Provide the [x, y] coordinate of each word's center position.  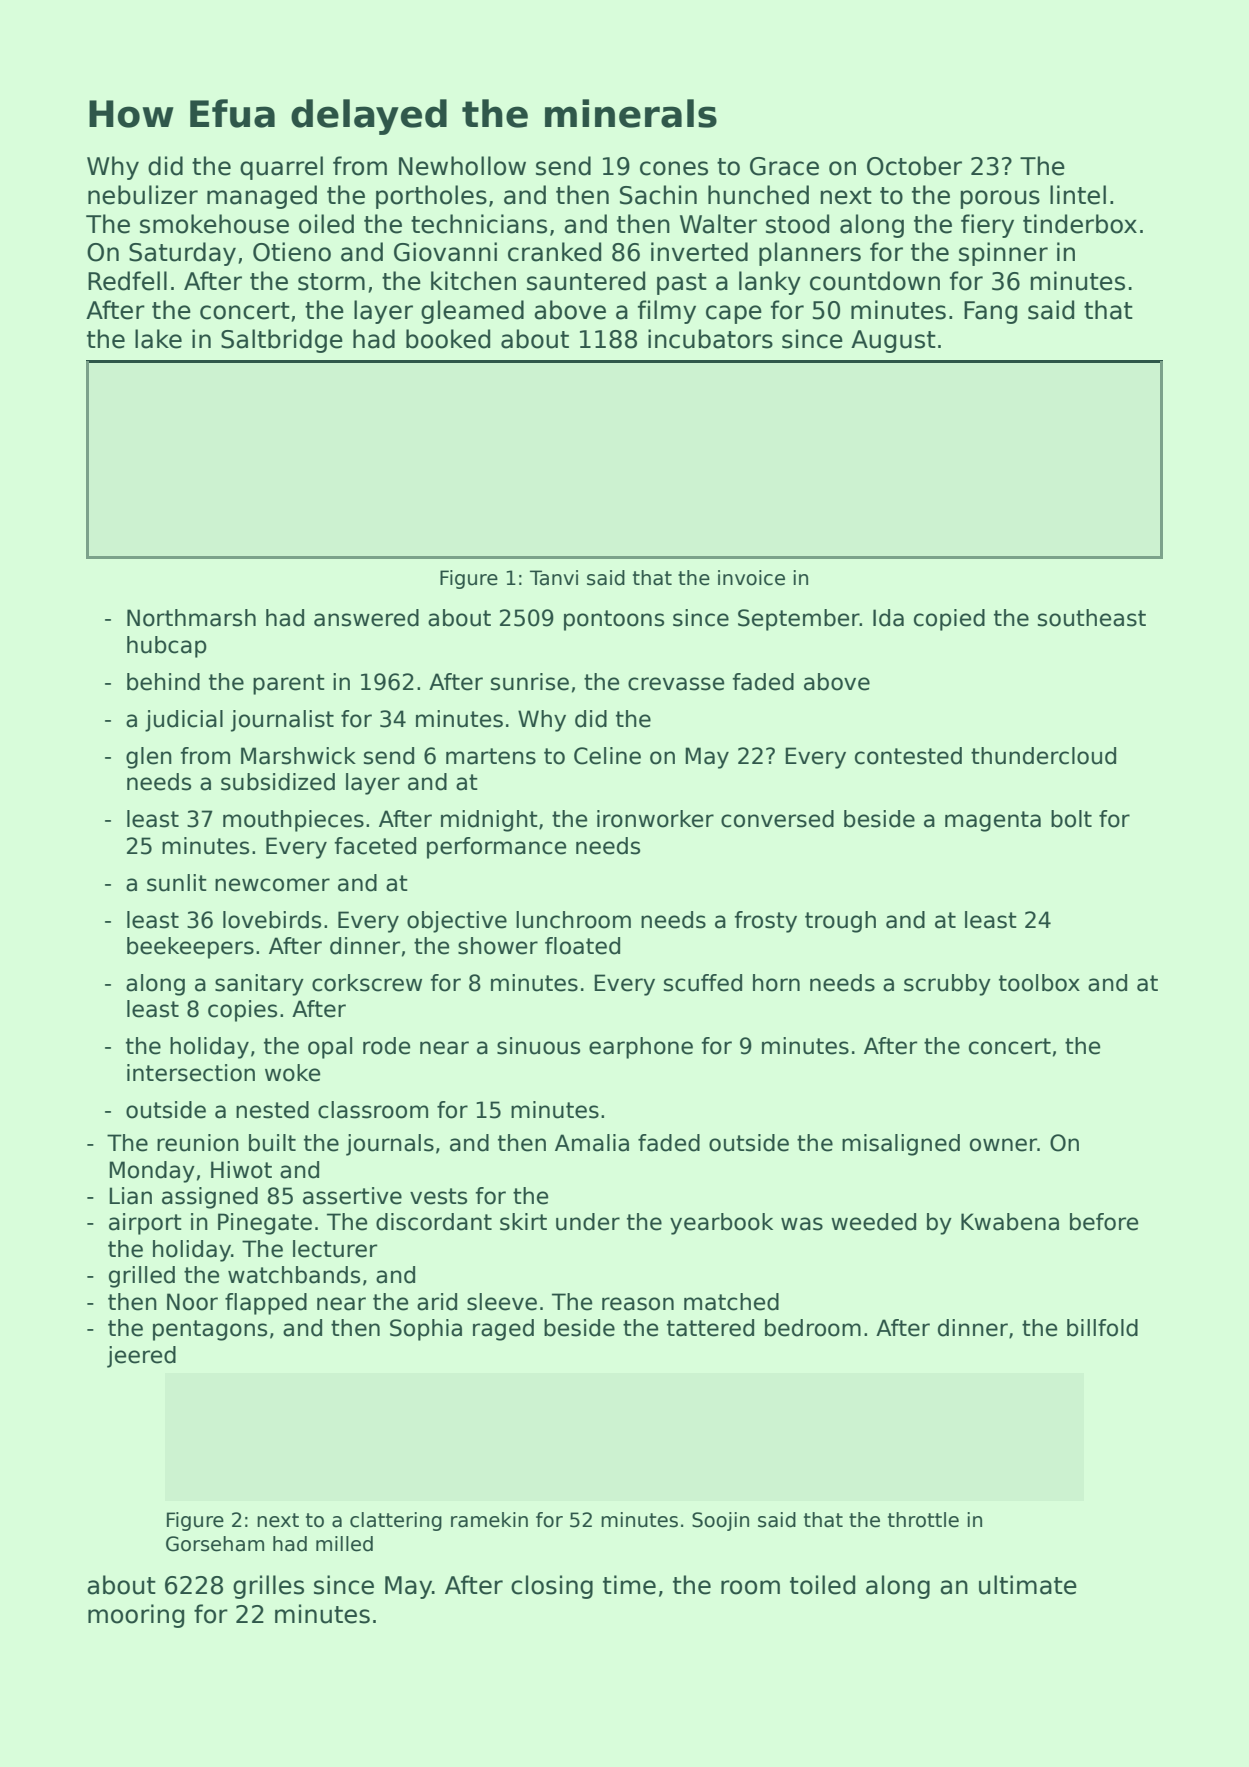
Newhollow [462, 166]
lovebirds [272, 920]
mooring [136, 1616]
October [914, 166]
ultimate [1028, 1585]
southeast [1092, 618]
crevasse [676, 684]
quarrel [281, 168]
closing [552, 1587]
